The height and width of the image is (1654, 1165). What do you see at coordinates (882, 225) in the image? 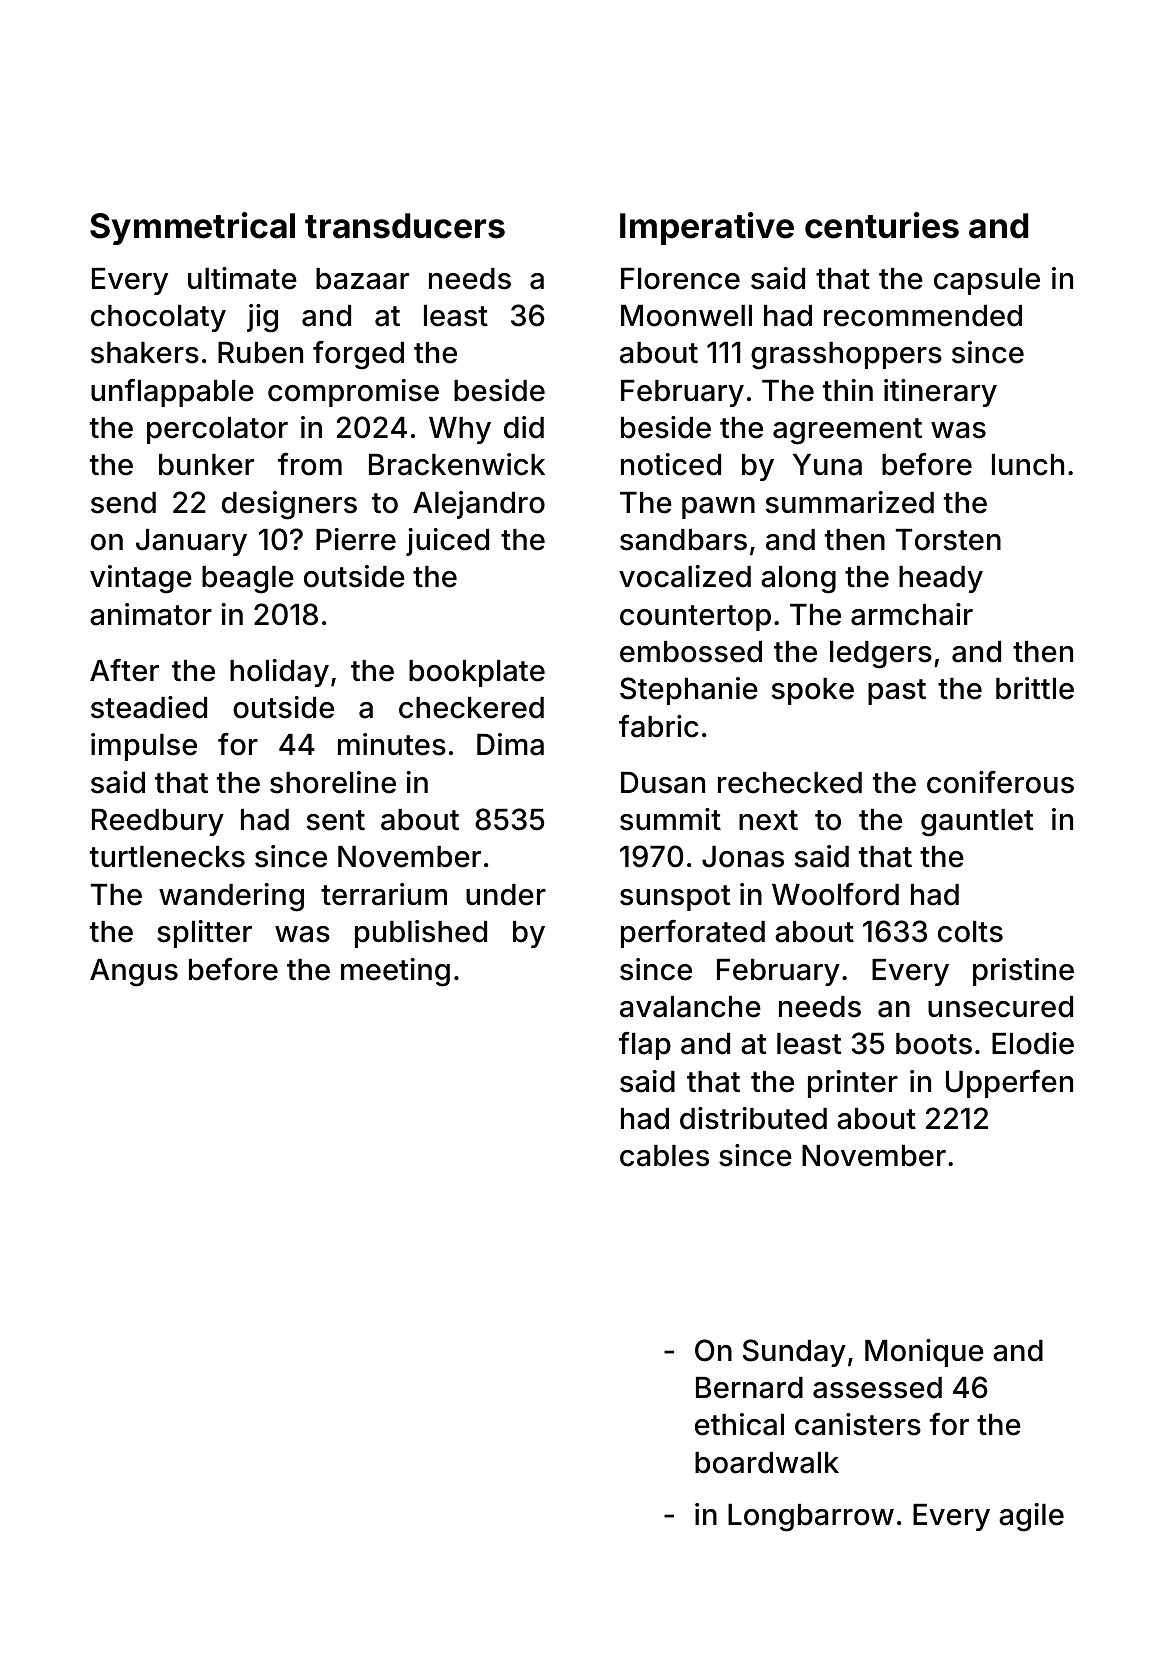
I see `centuries` at bounding box center [882, 225].
